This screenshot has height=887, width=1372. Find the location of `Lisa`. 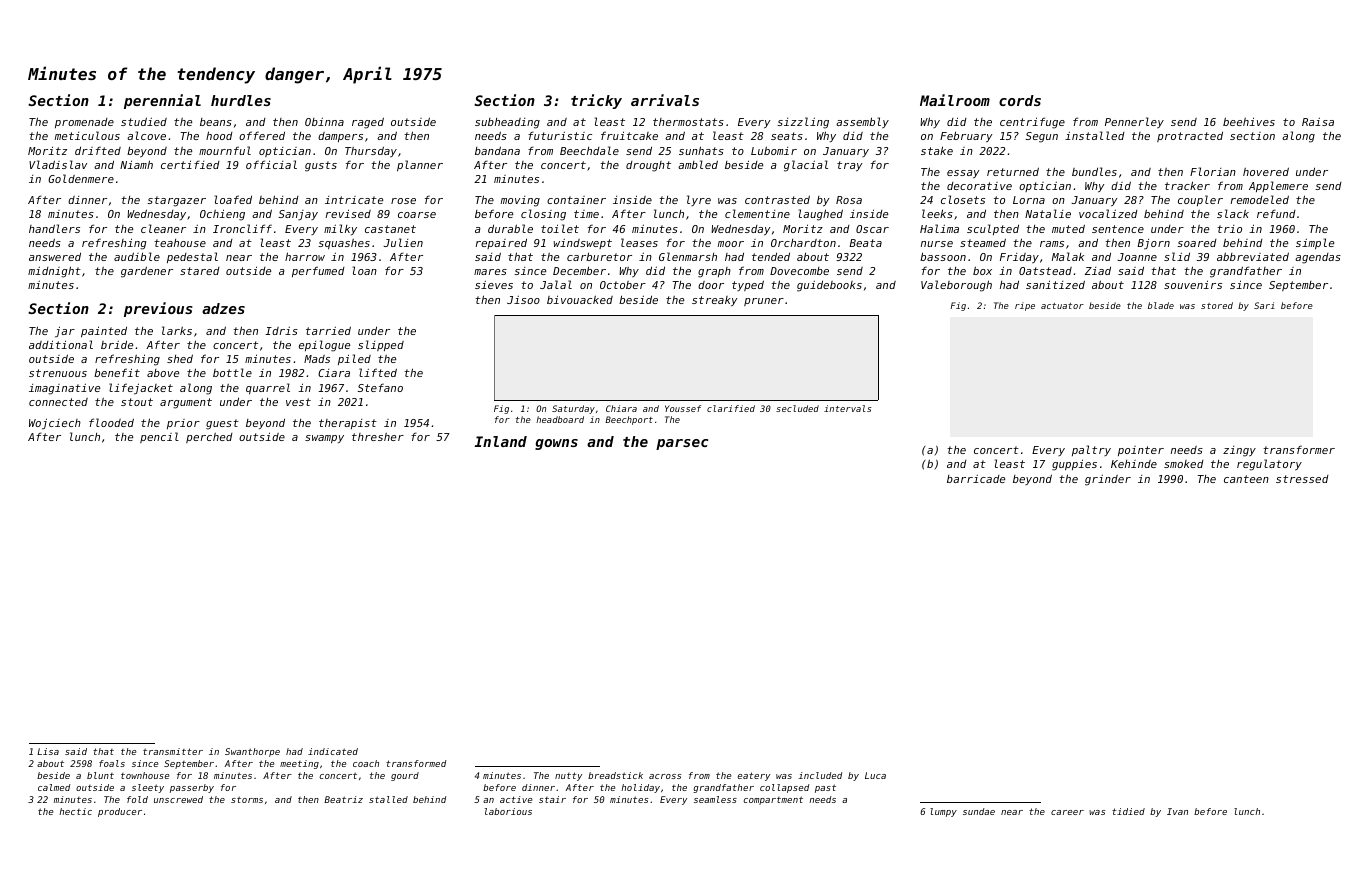

Lisa is located at coordinates (48, 751).
